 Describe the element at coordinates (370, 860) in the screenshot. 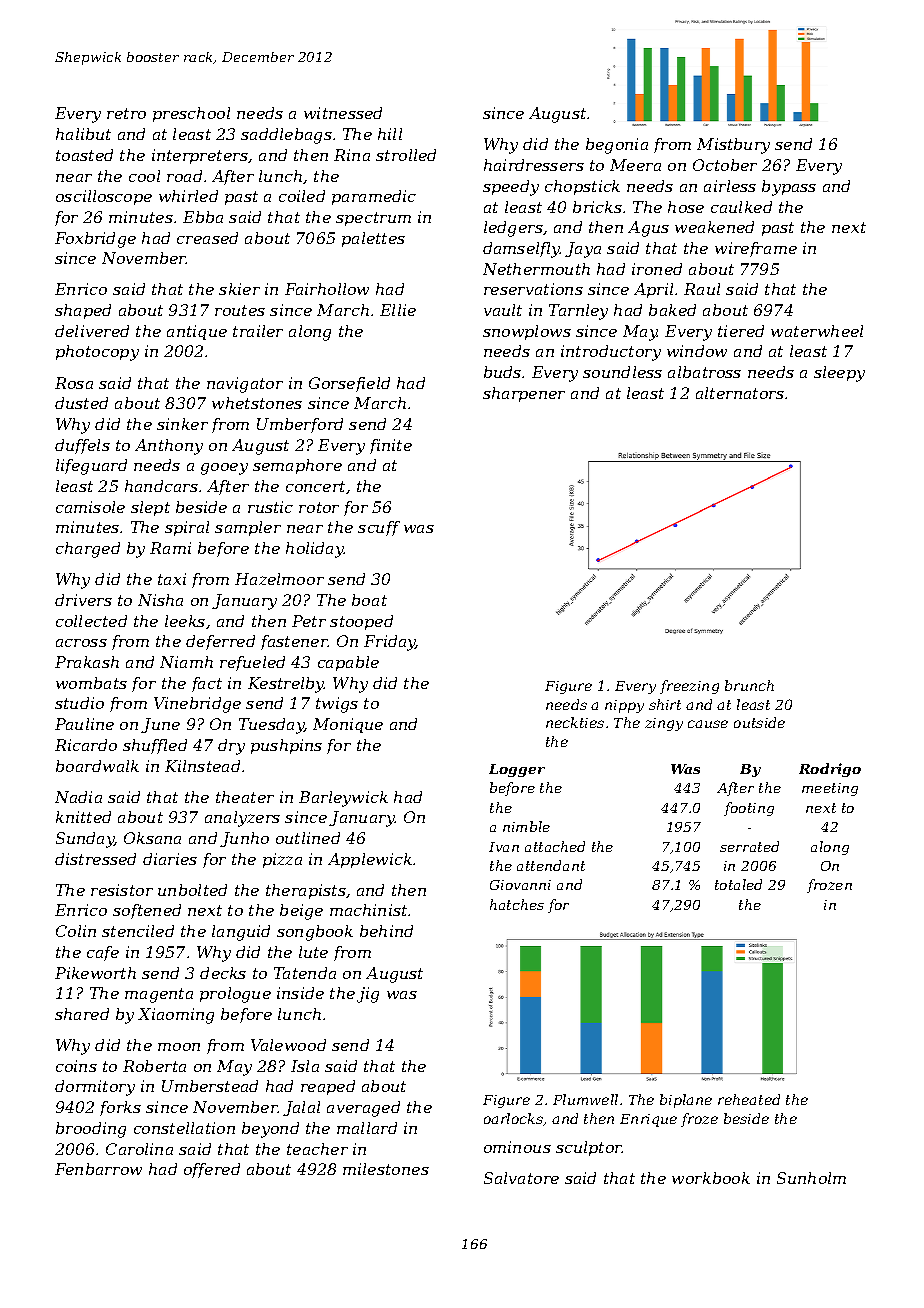

I see `Applewick` at that location.
